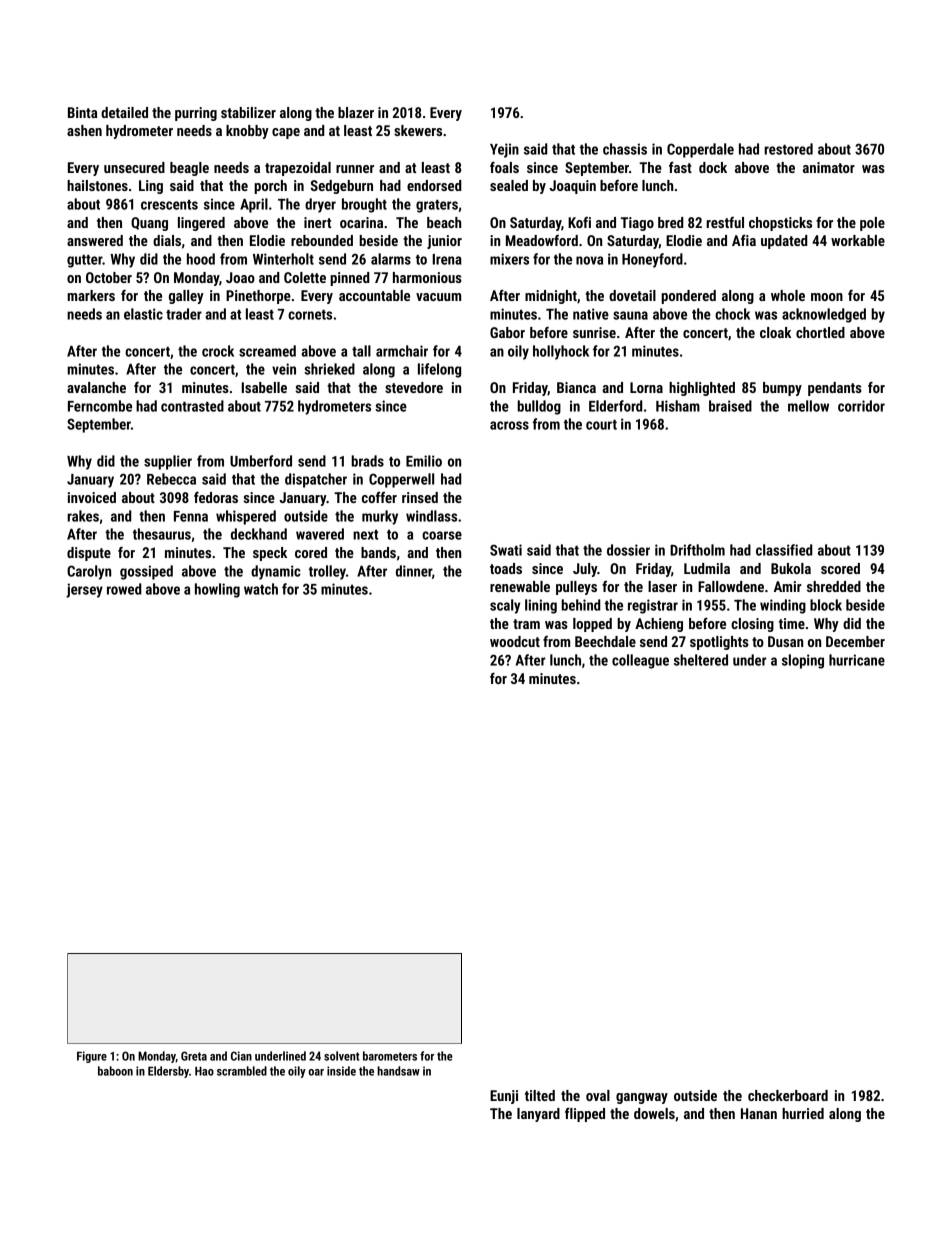  Describe the element at coordinates (730, 406) in the screenshot. I see `braised` at that location.
